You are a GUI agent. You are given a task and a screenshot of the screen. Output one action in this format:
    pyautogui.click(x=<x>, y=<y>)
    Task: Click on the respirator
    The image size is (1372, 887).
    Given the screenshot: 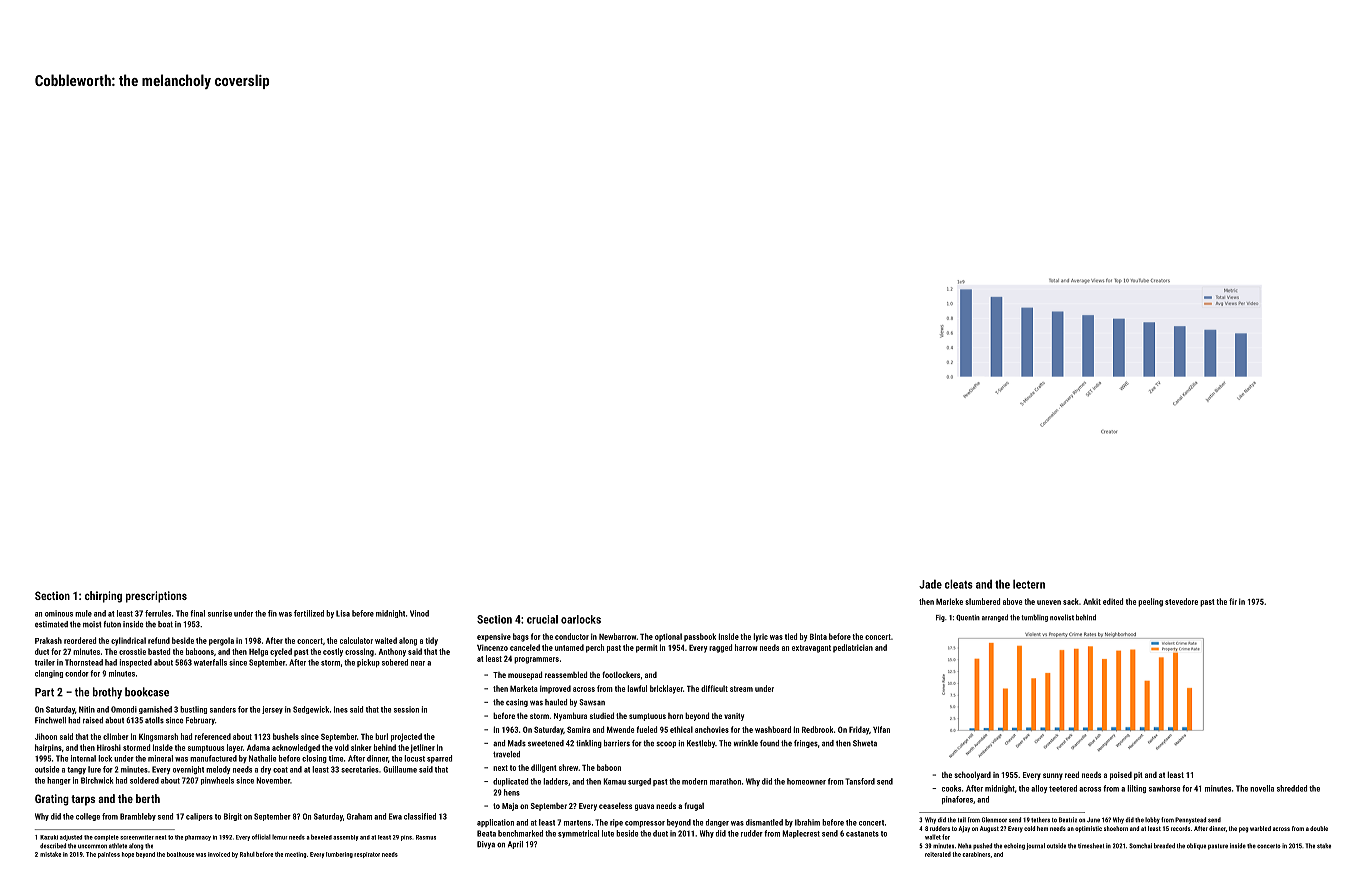 What is the action you would take?
    pyautogui.click(x=367, y=855)
